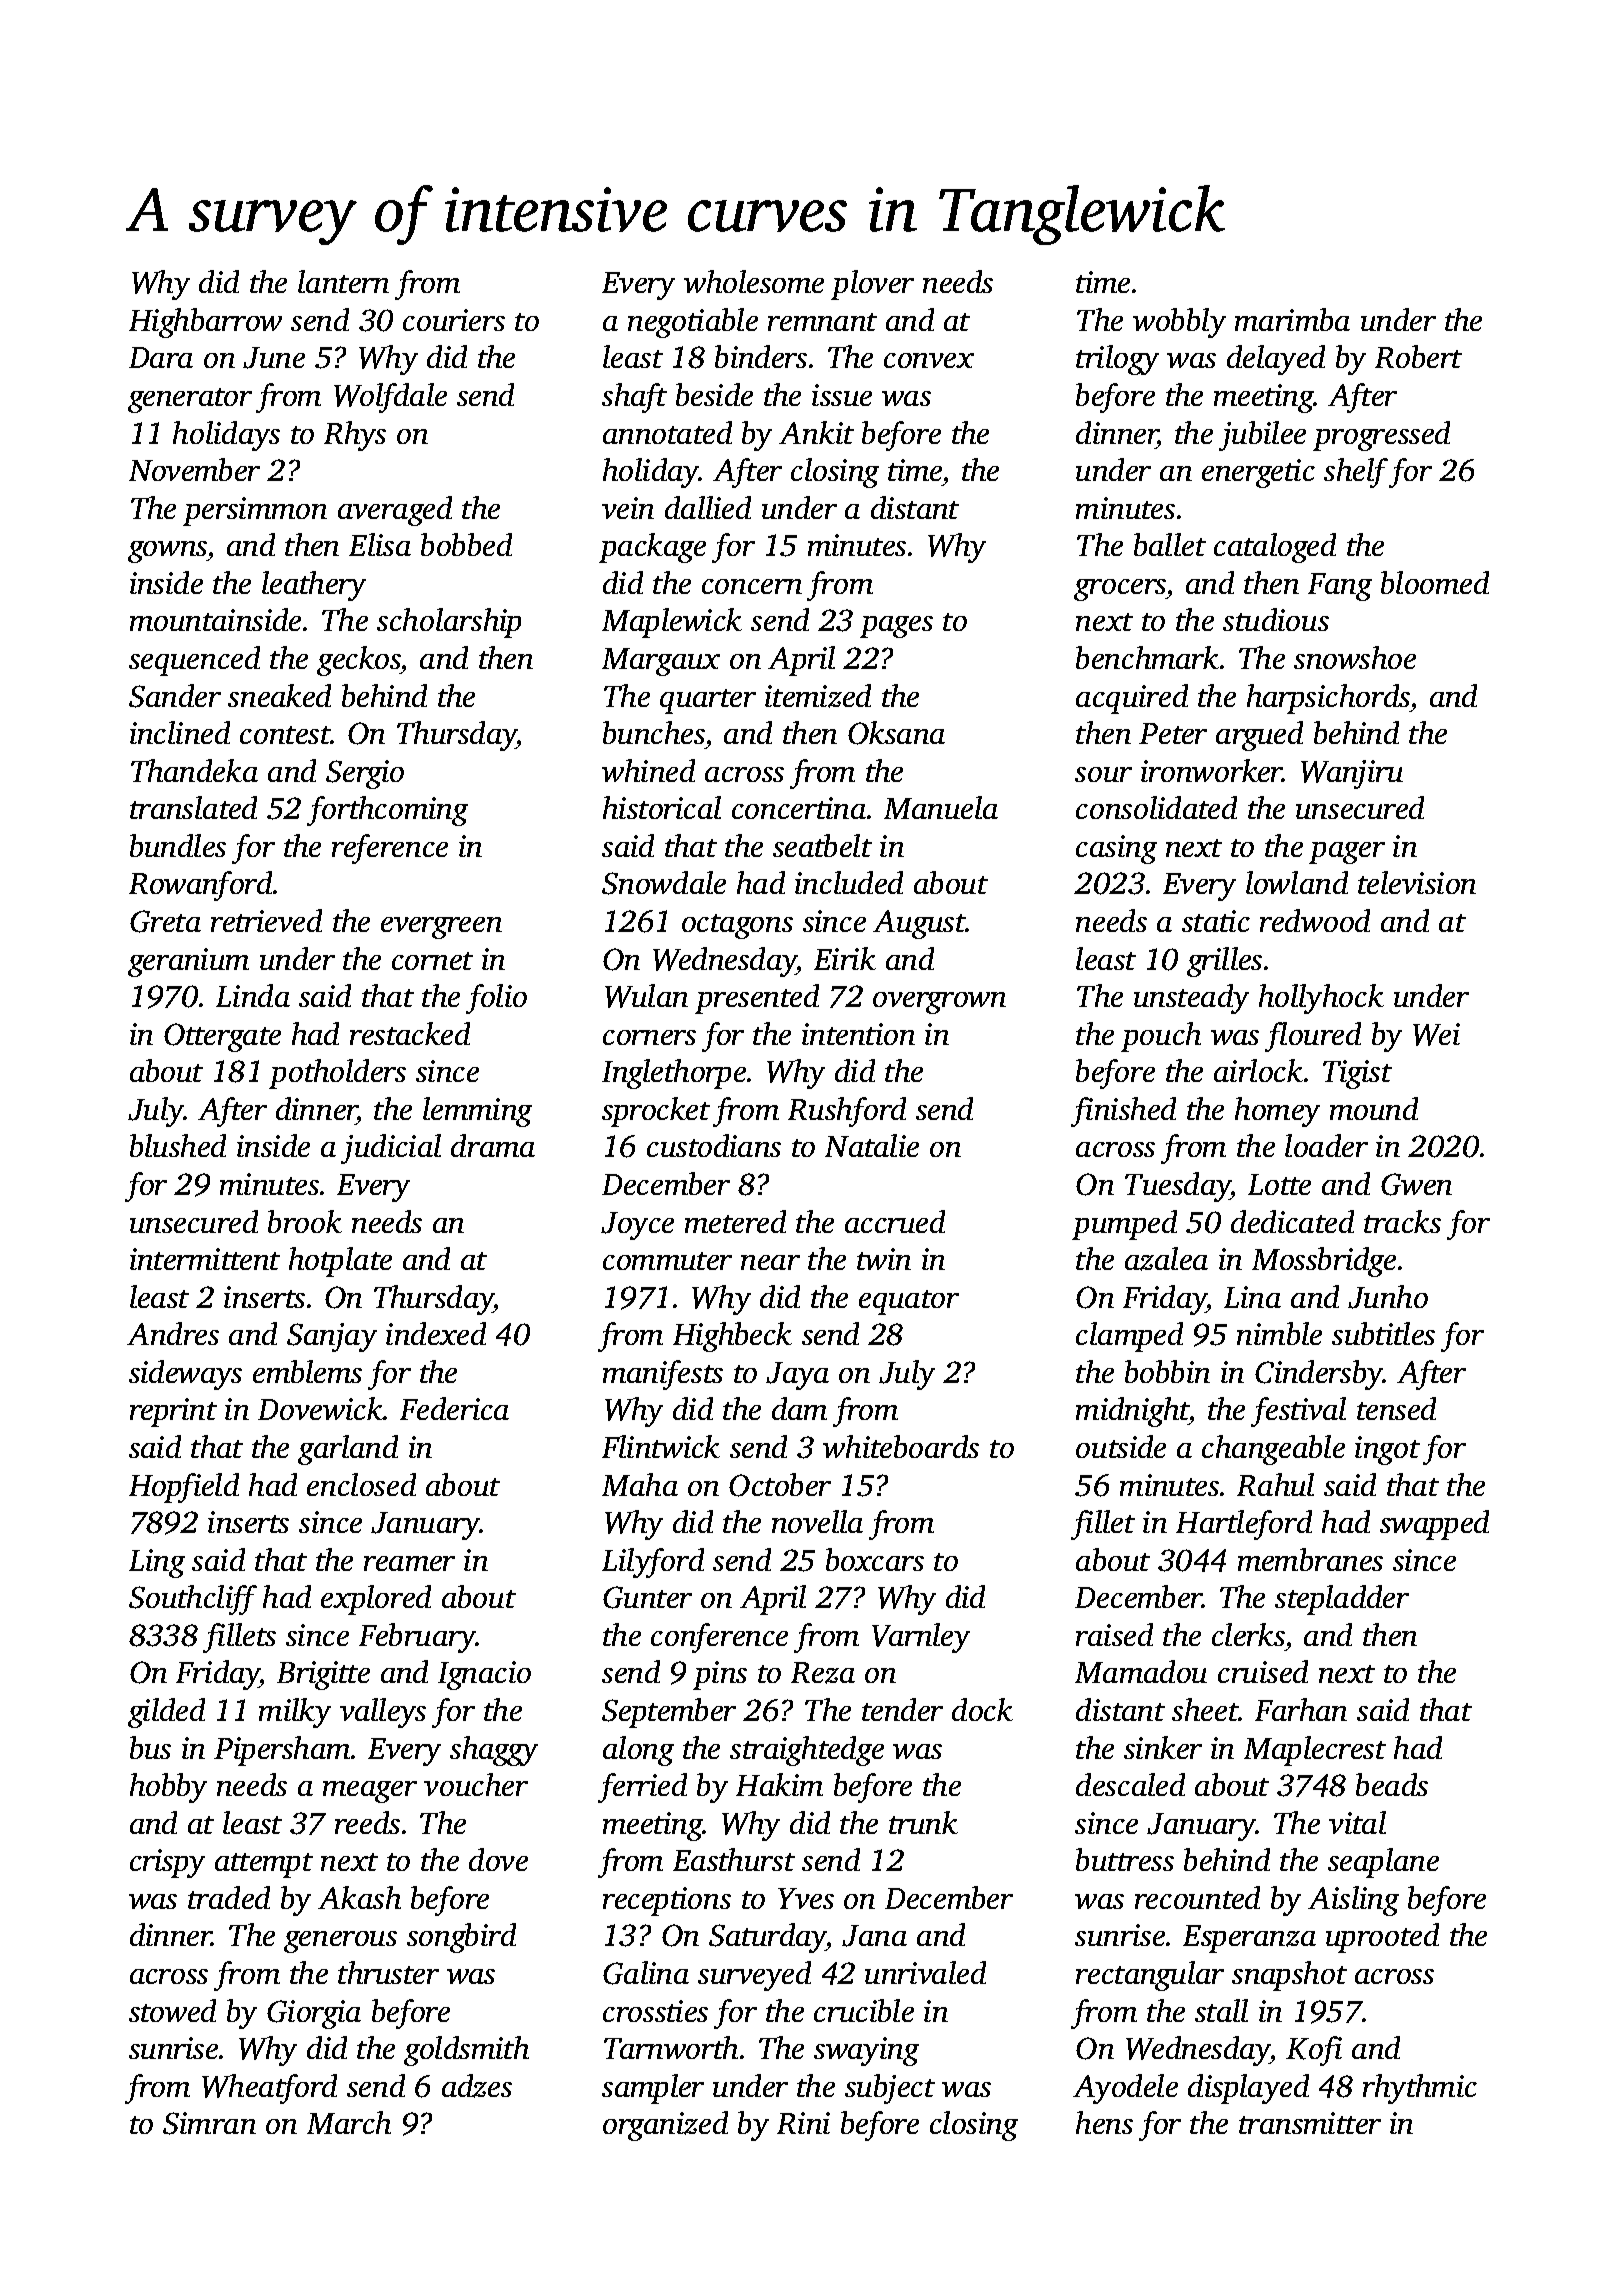 This page has width=1620, height=2292. What do you see at coordinates (823, 1673) in the page?
I see `Reza` at bounding box center [823, 1673].
